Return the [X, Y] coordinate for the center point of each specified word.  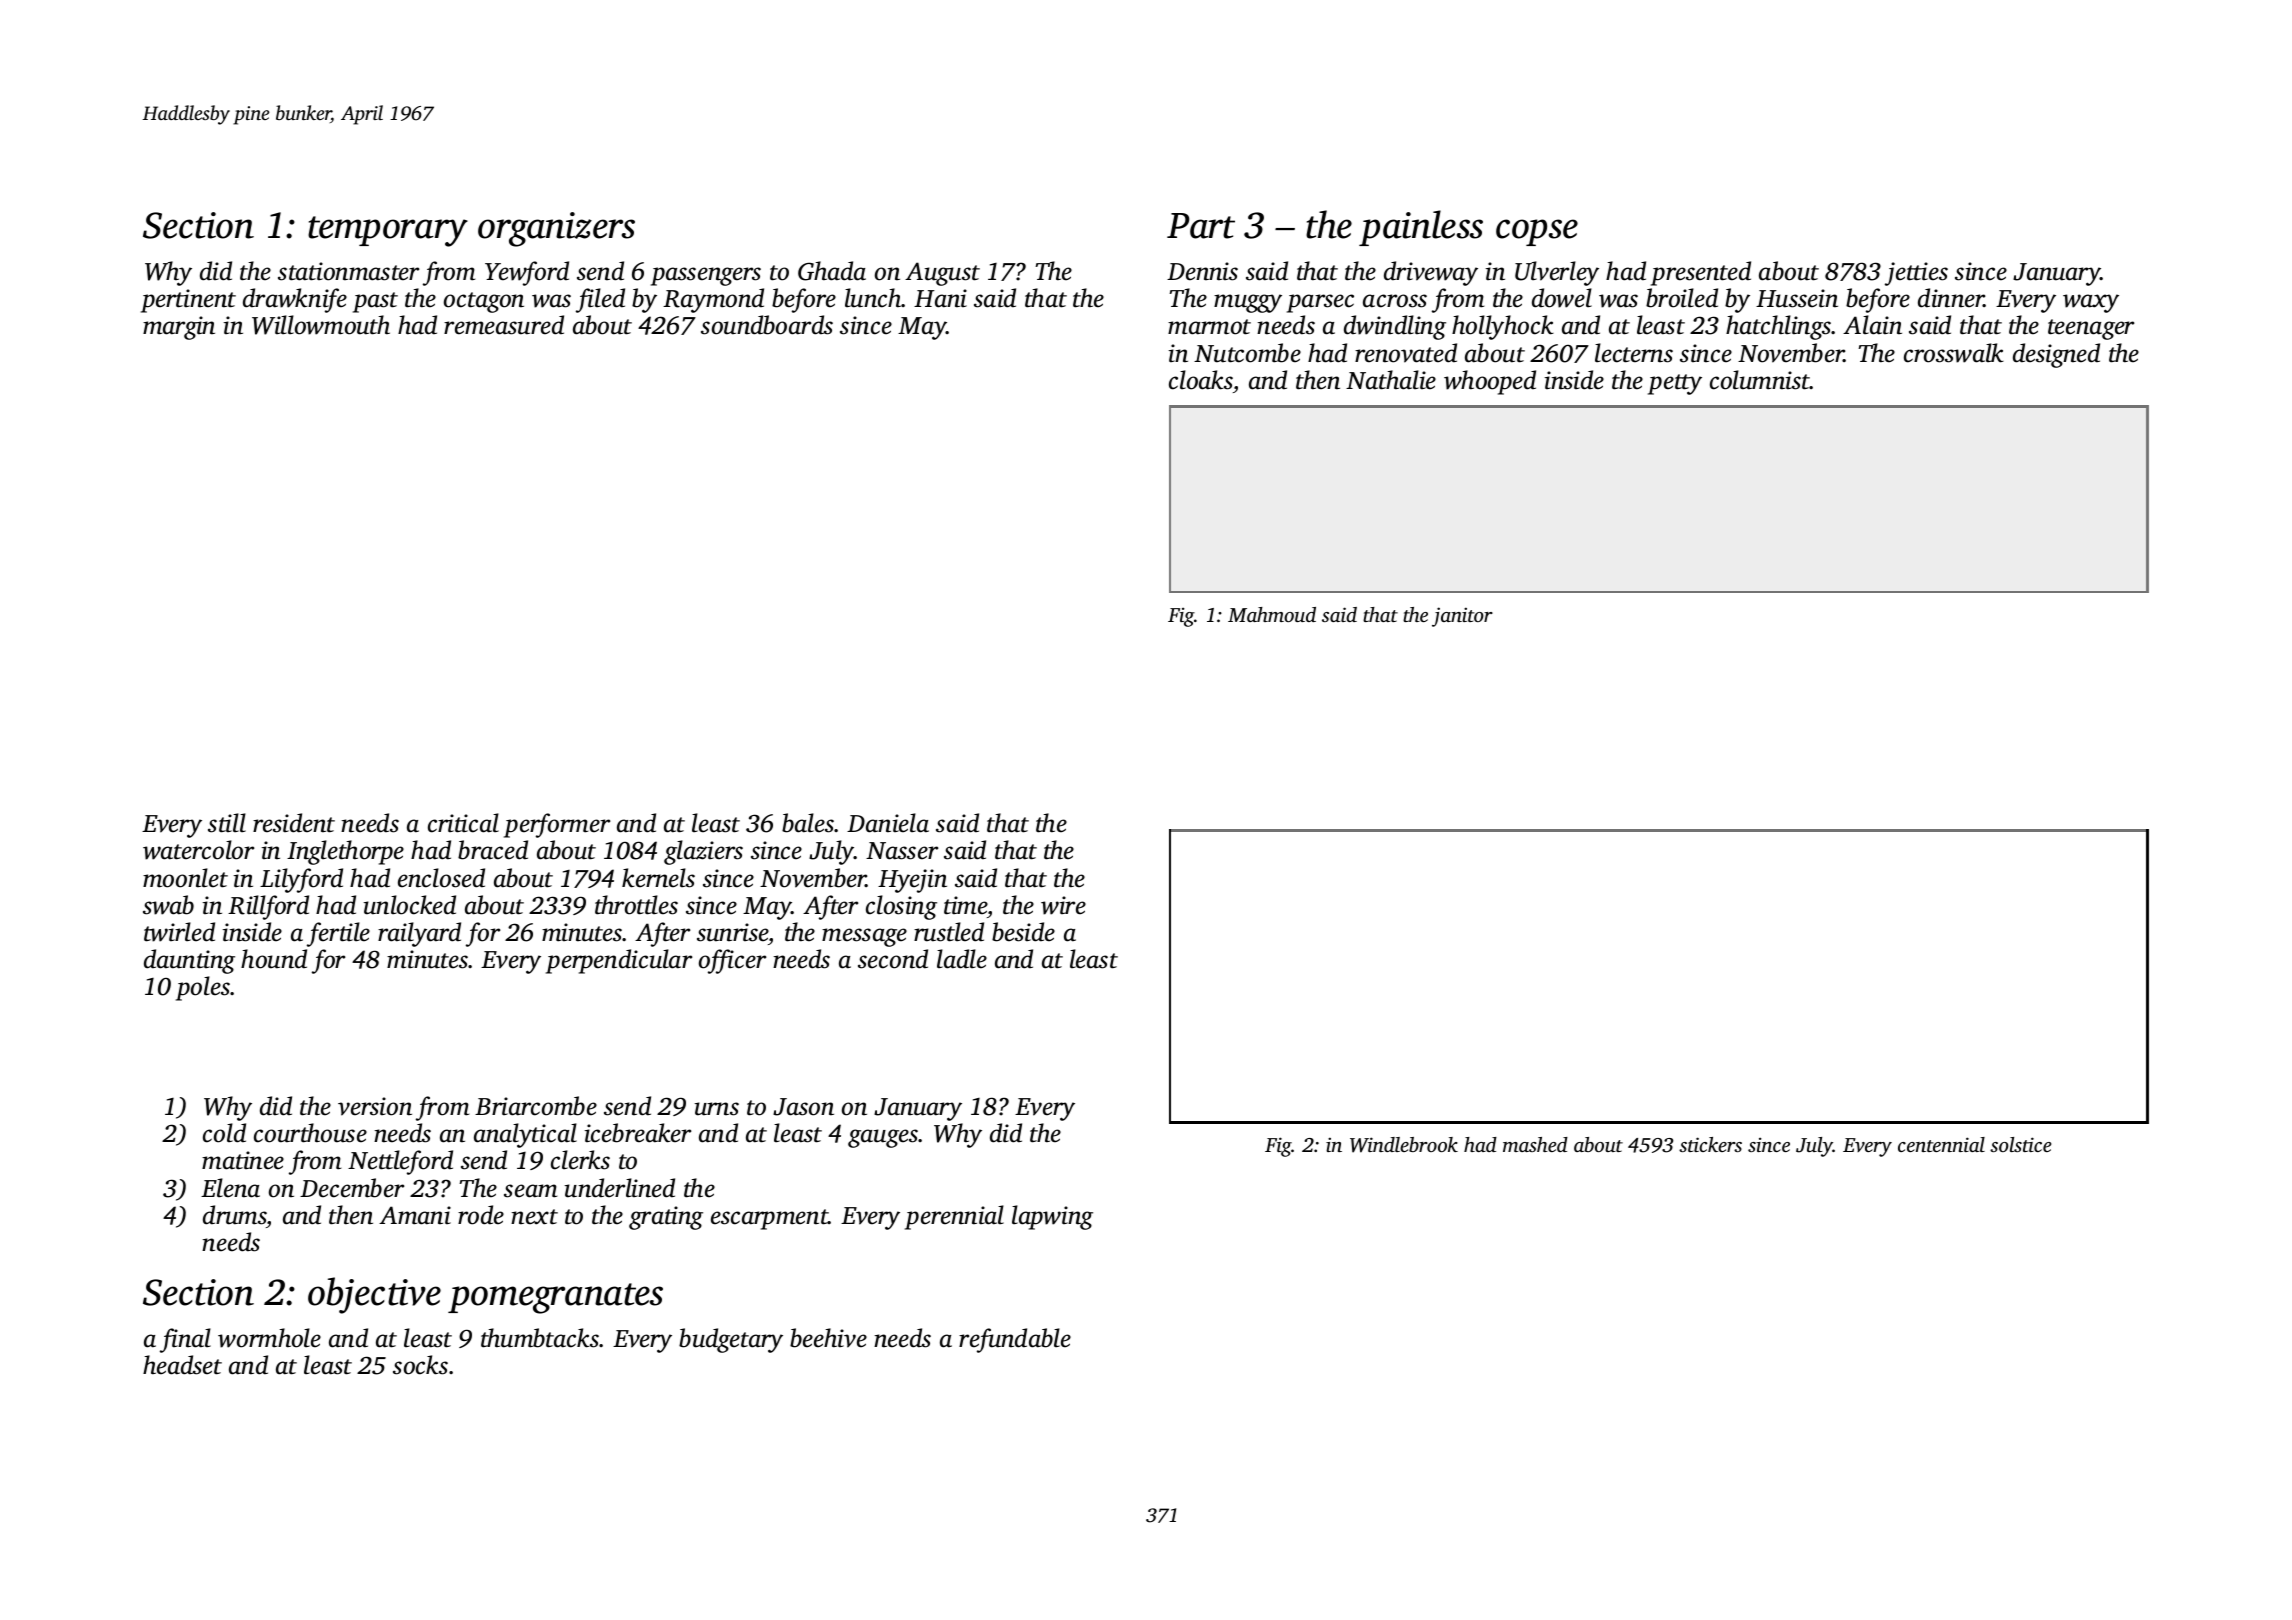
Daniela [888, 823]
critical [463, 823]
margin [179, 328]
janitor [1462, 617]
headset [182, 1365]
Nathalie [1391, 380]
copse [1537, 232]
